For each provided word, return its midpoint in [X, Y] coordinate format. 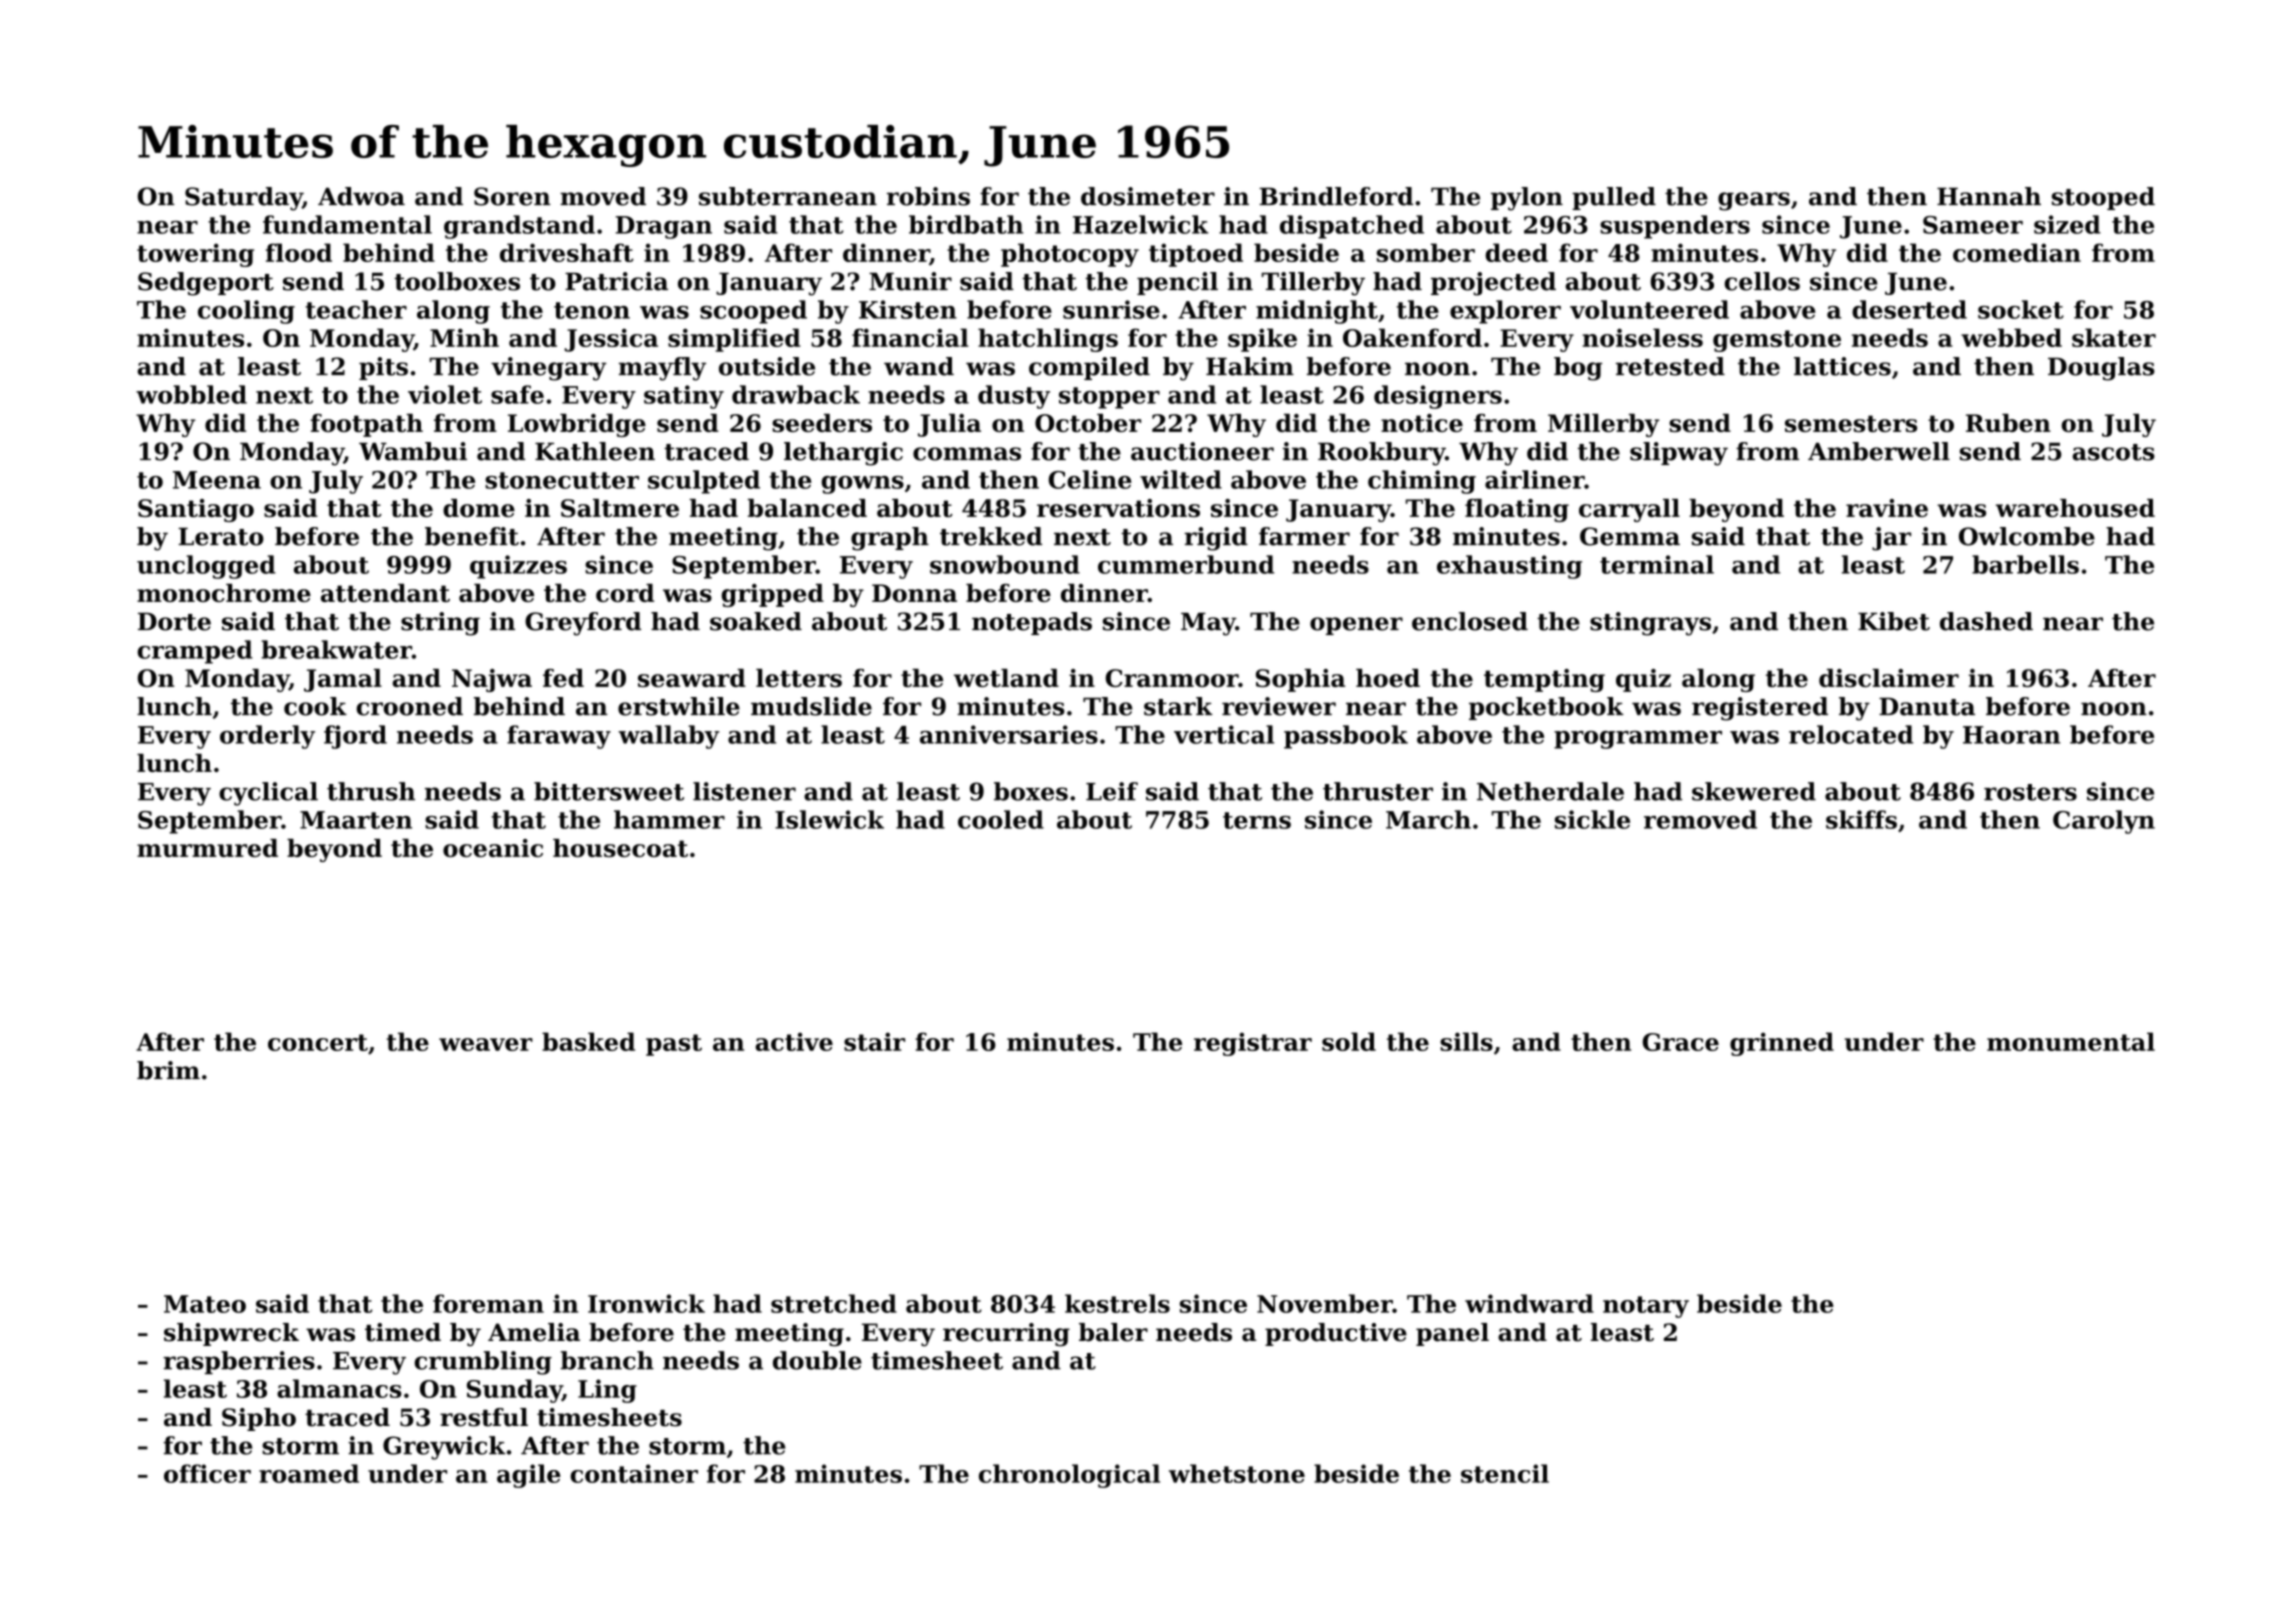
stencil [1505, 1473]
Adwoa [361, 196]
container [634, 1473]
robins [928, 196]
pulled [1614, 198]
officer [207, 1473]
